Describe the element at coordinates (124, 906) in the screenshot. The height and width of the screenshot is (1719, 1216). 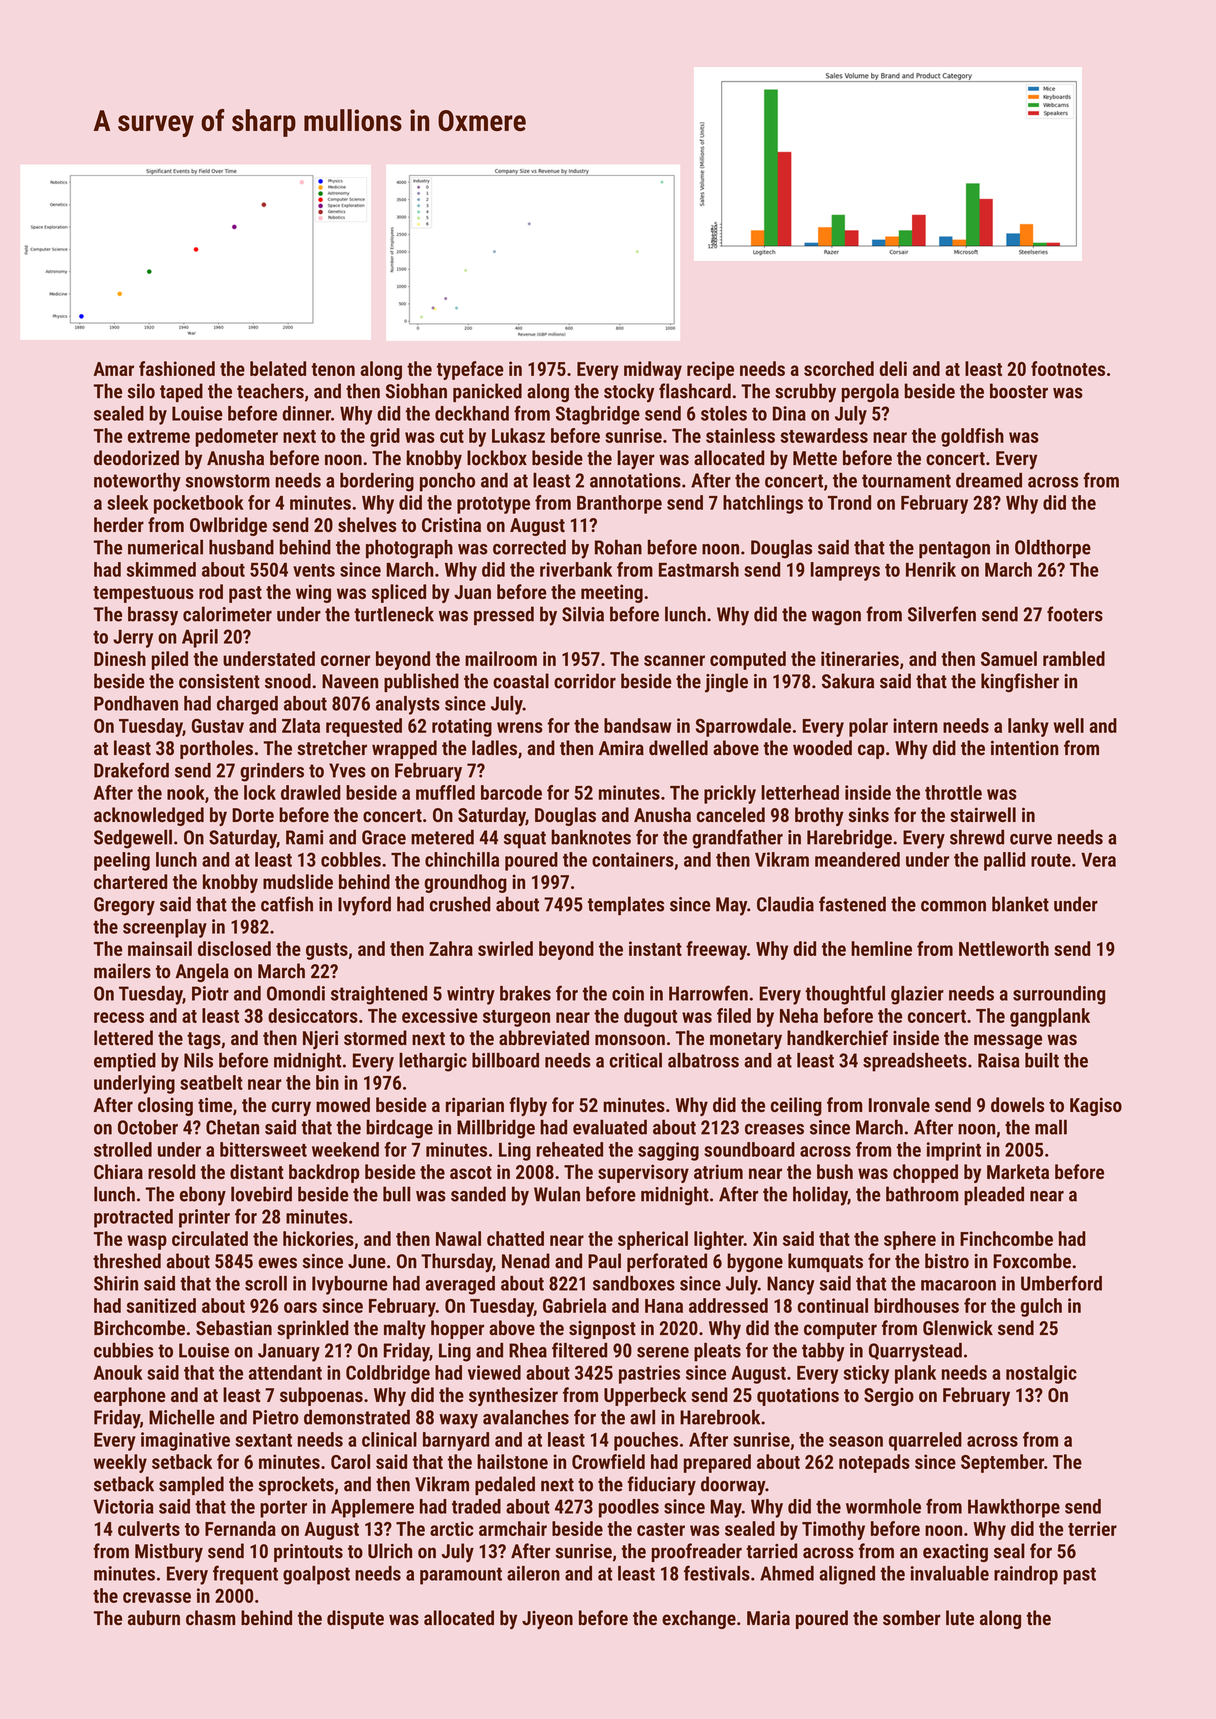
I see `Gregory` at that location.
